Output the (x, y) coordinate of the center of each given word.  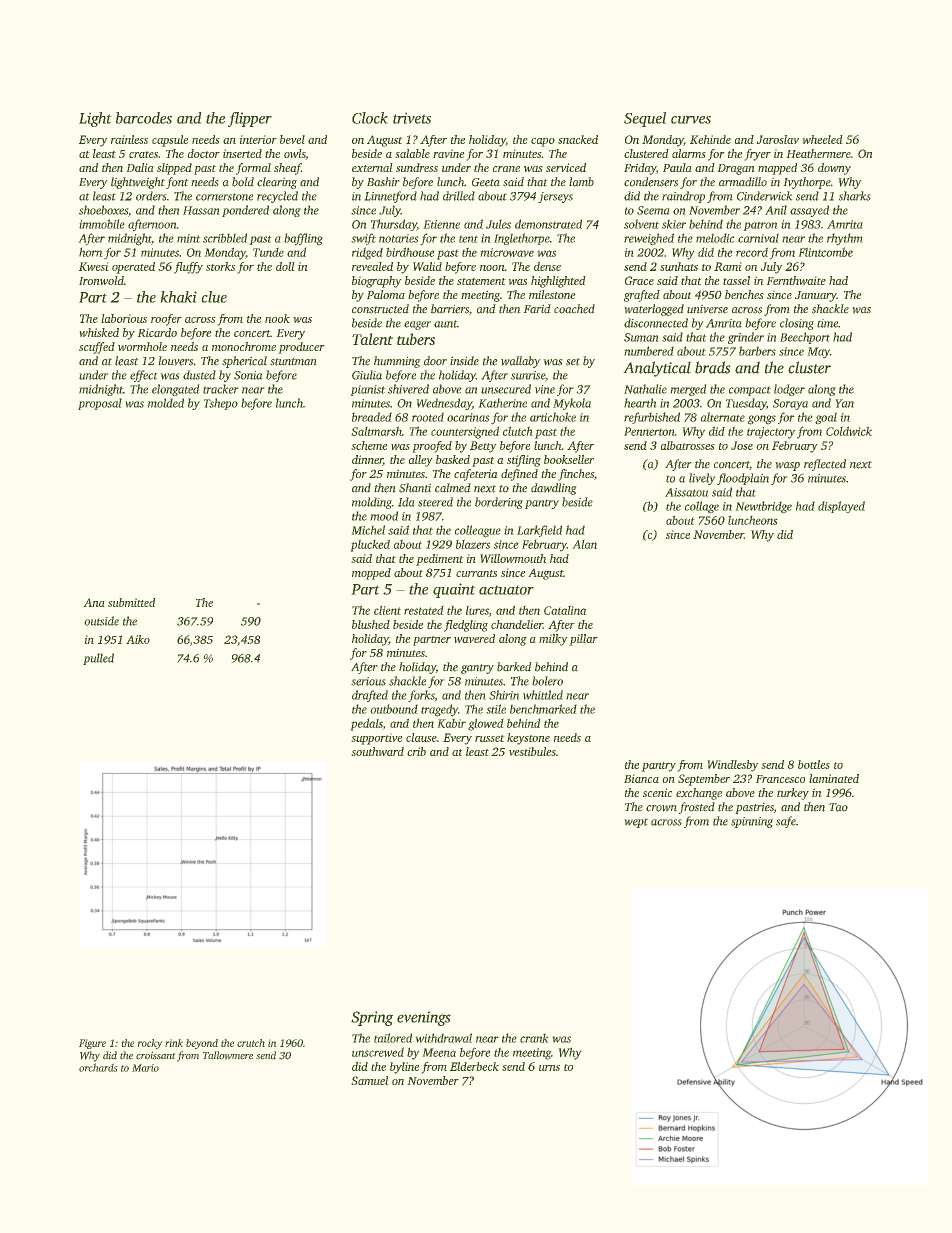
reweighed (649, 239)
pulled (98, 659)
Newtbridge (763, 507)
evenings (424, 1018)
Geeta (486, 182)
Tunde (268, 252)
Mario (145, 1068)
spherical (244, 362)
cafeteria (476, 475)
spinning (752, 822)
